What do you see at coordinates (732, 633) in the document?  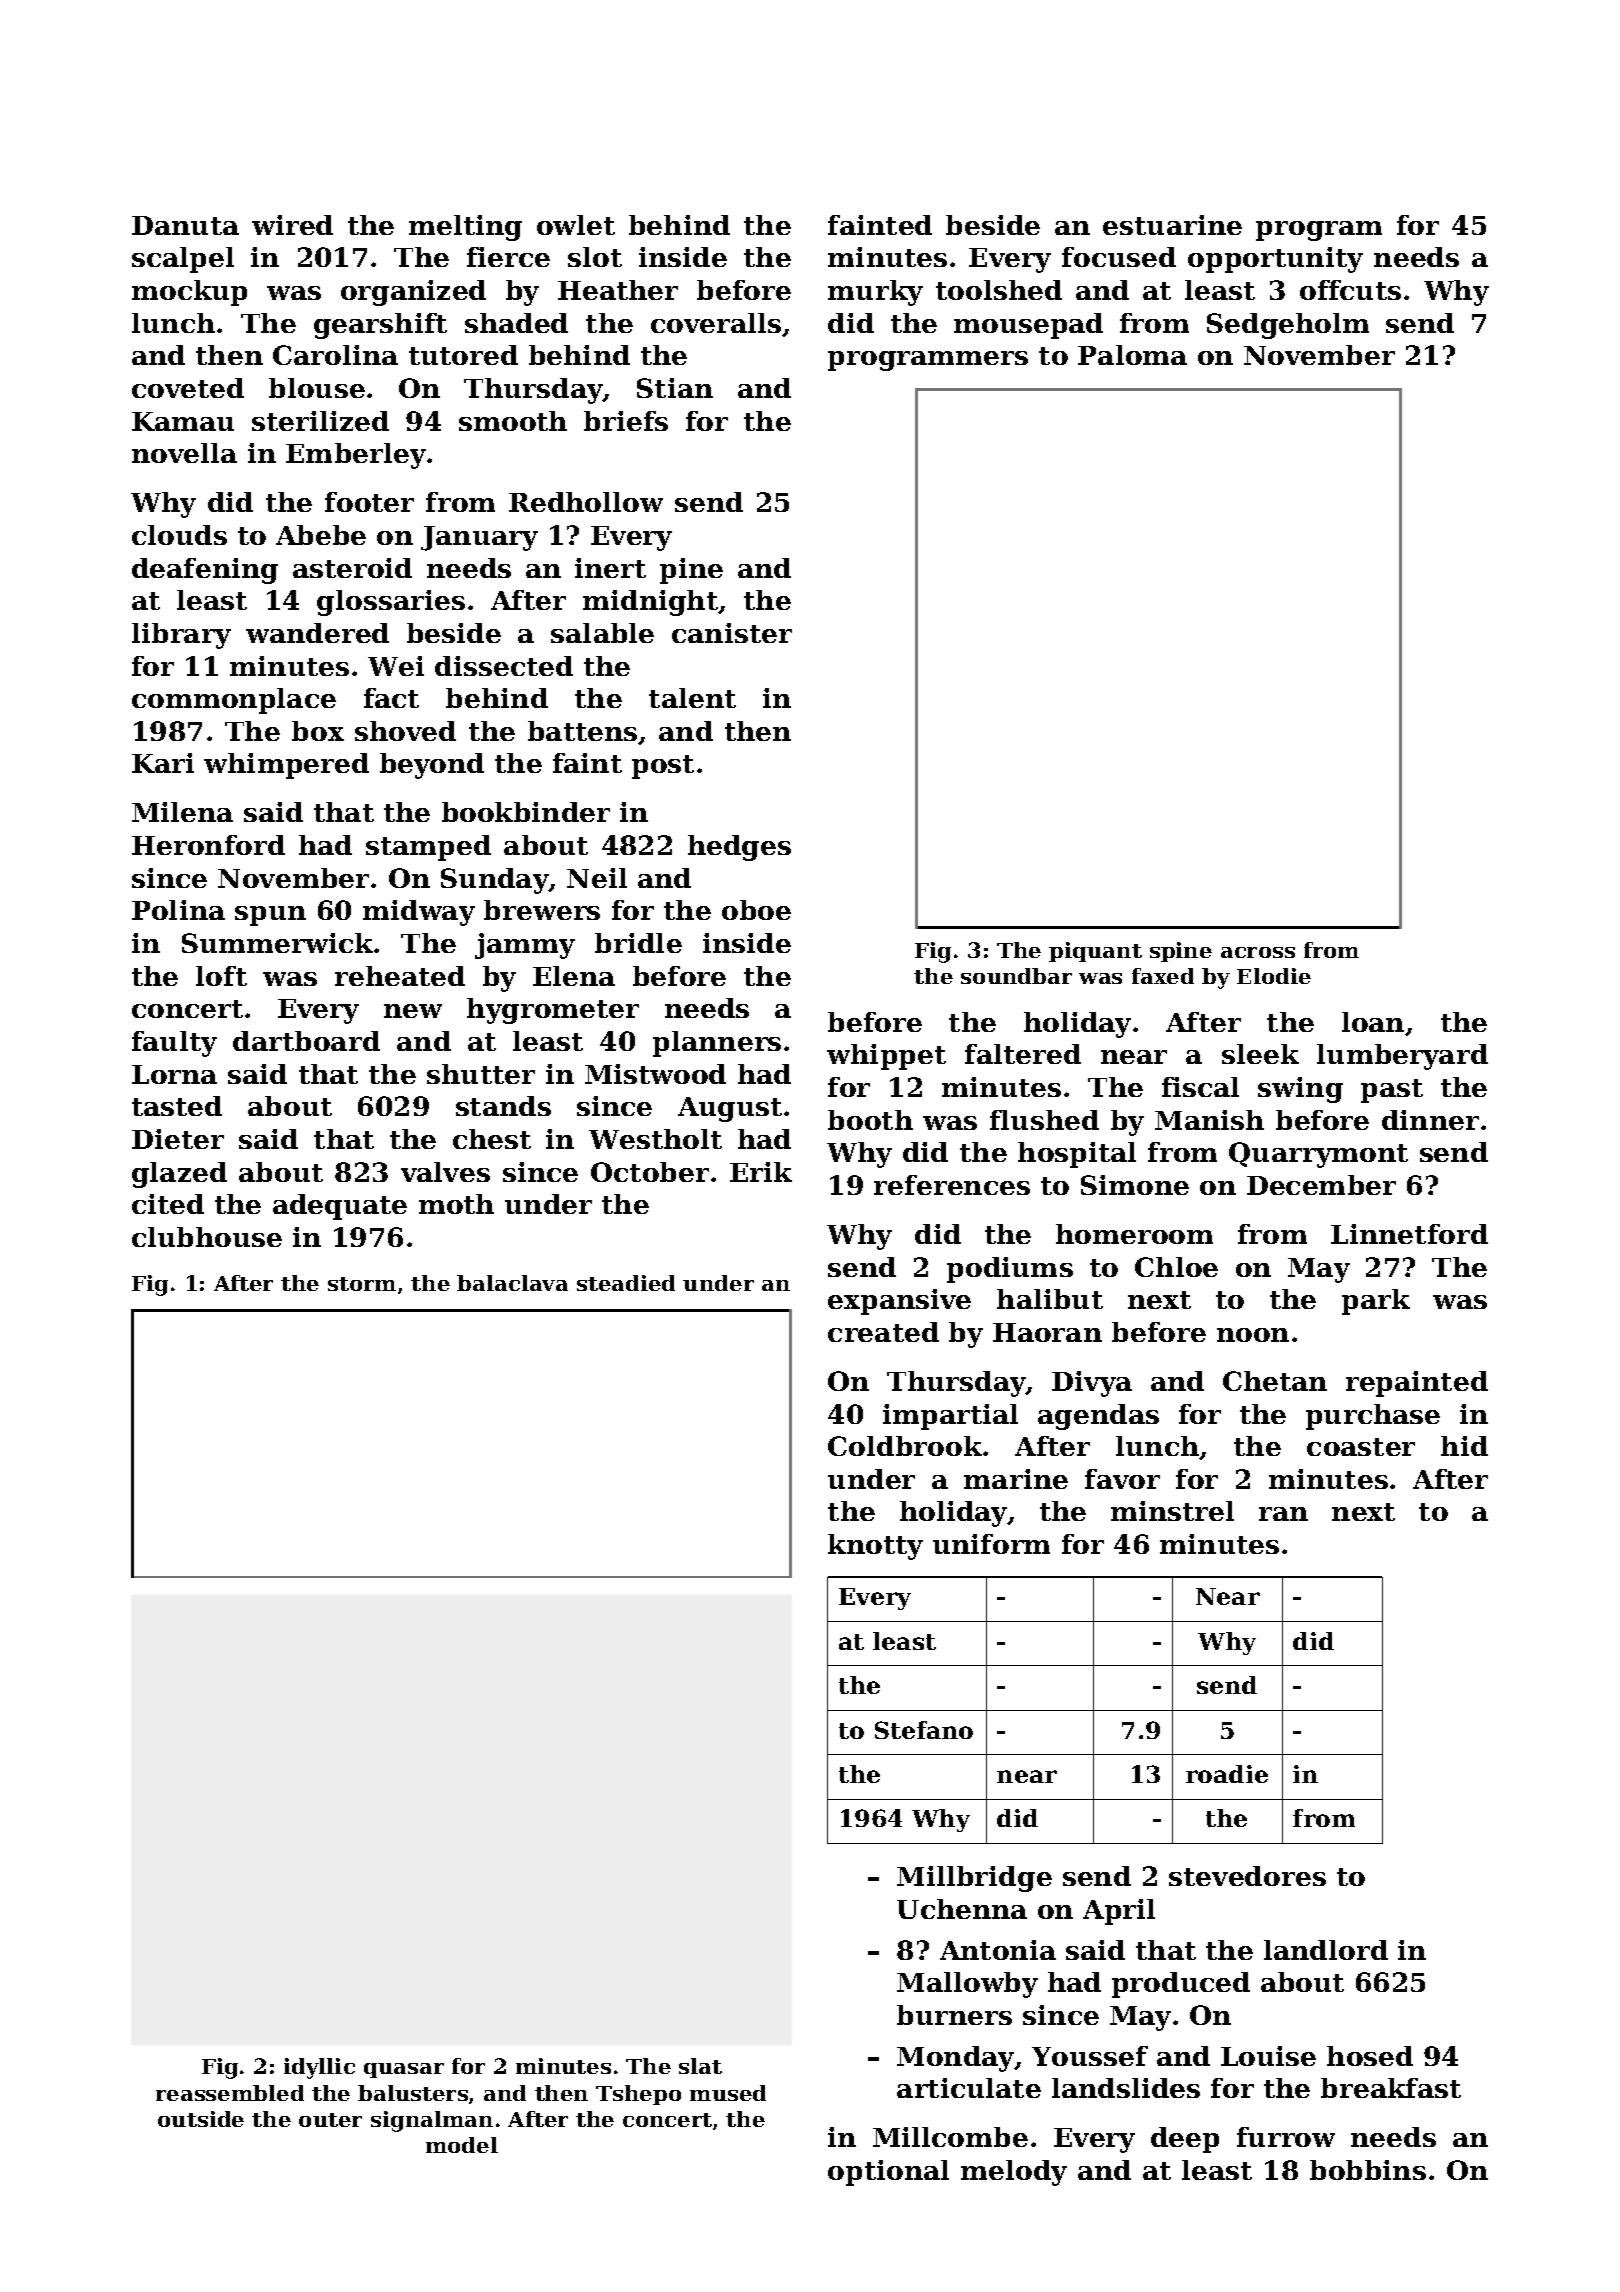 I see `canister` at bounding box center [732, 633].
